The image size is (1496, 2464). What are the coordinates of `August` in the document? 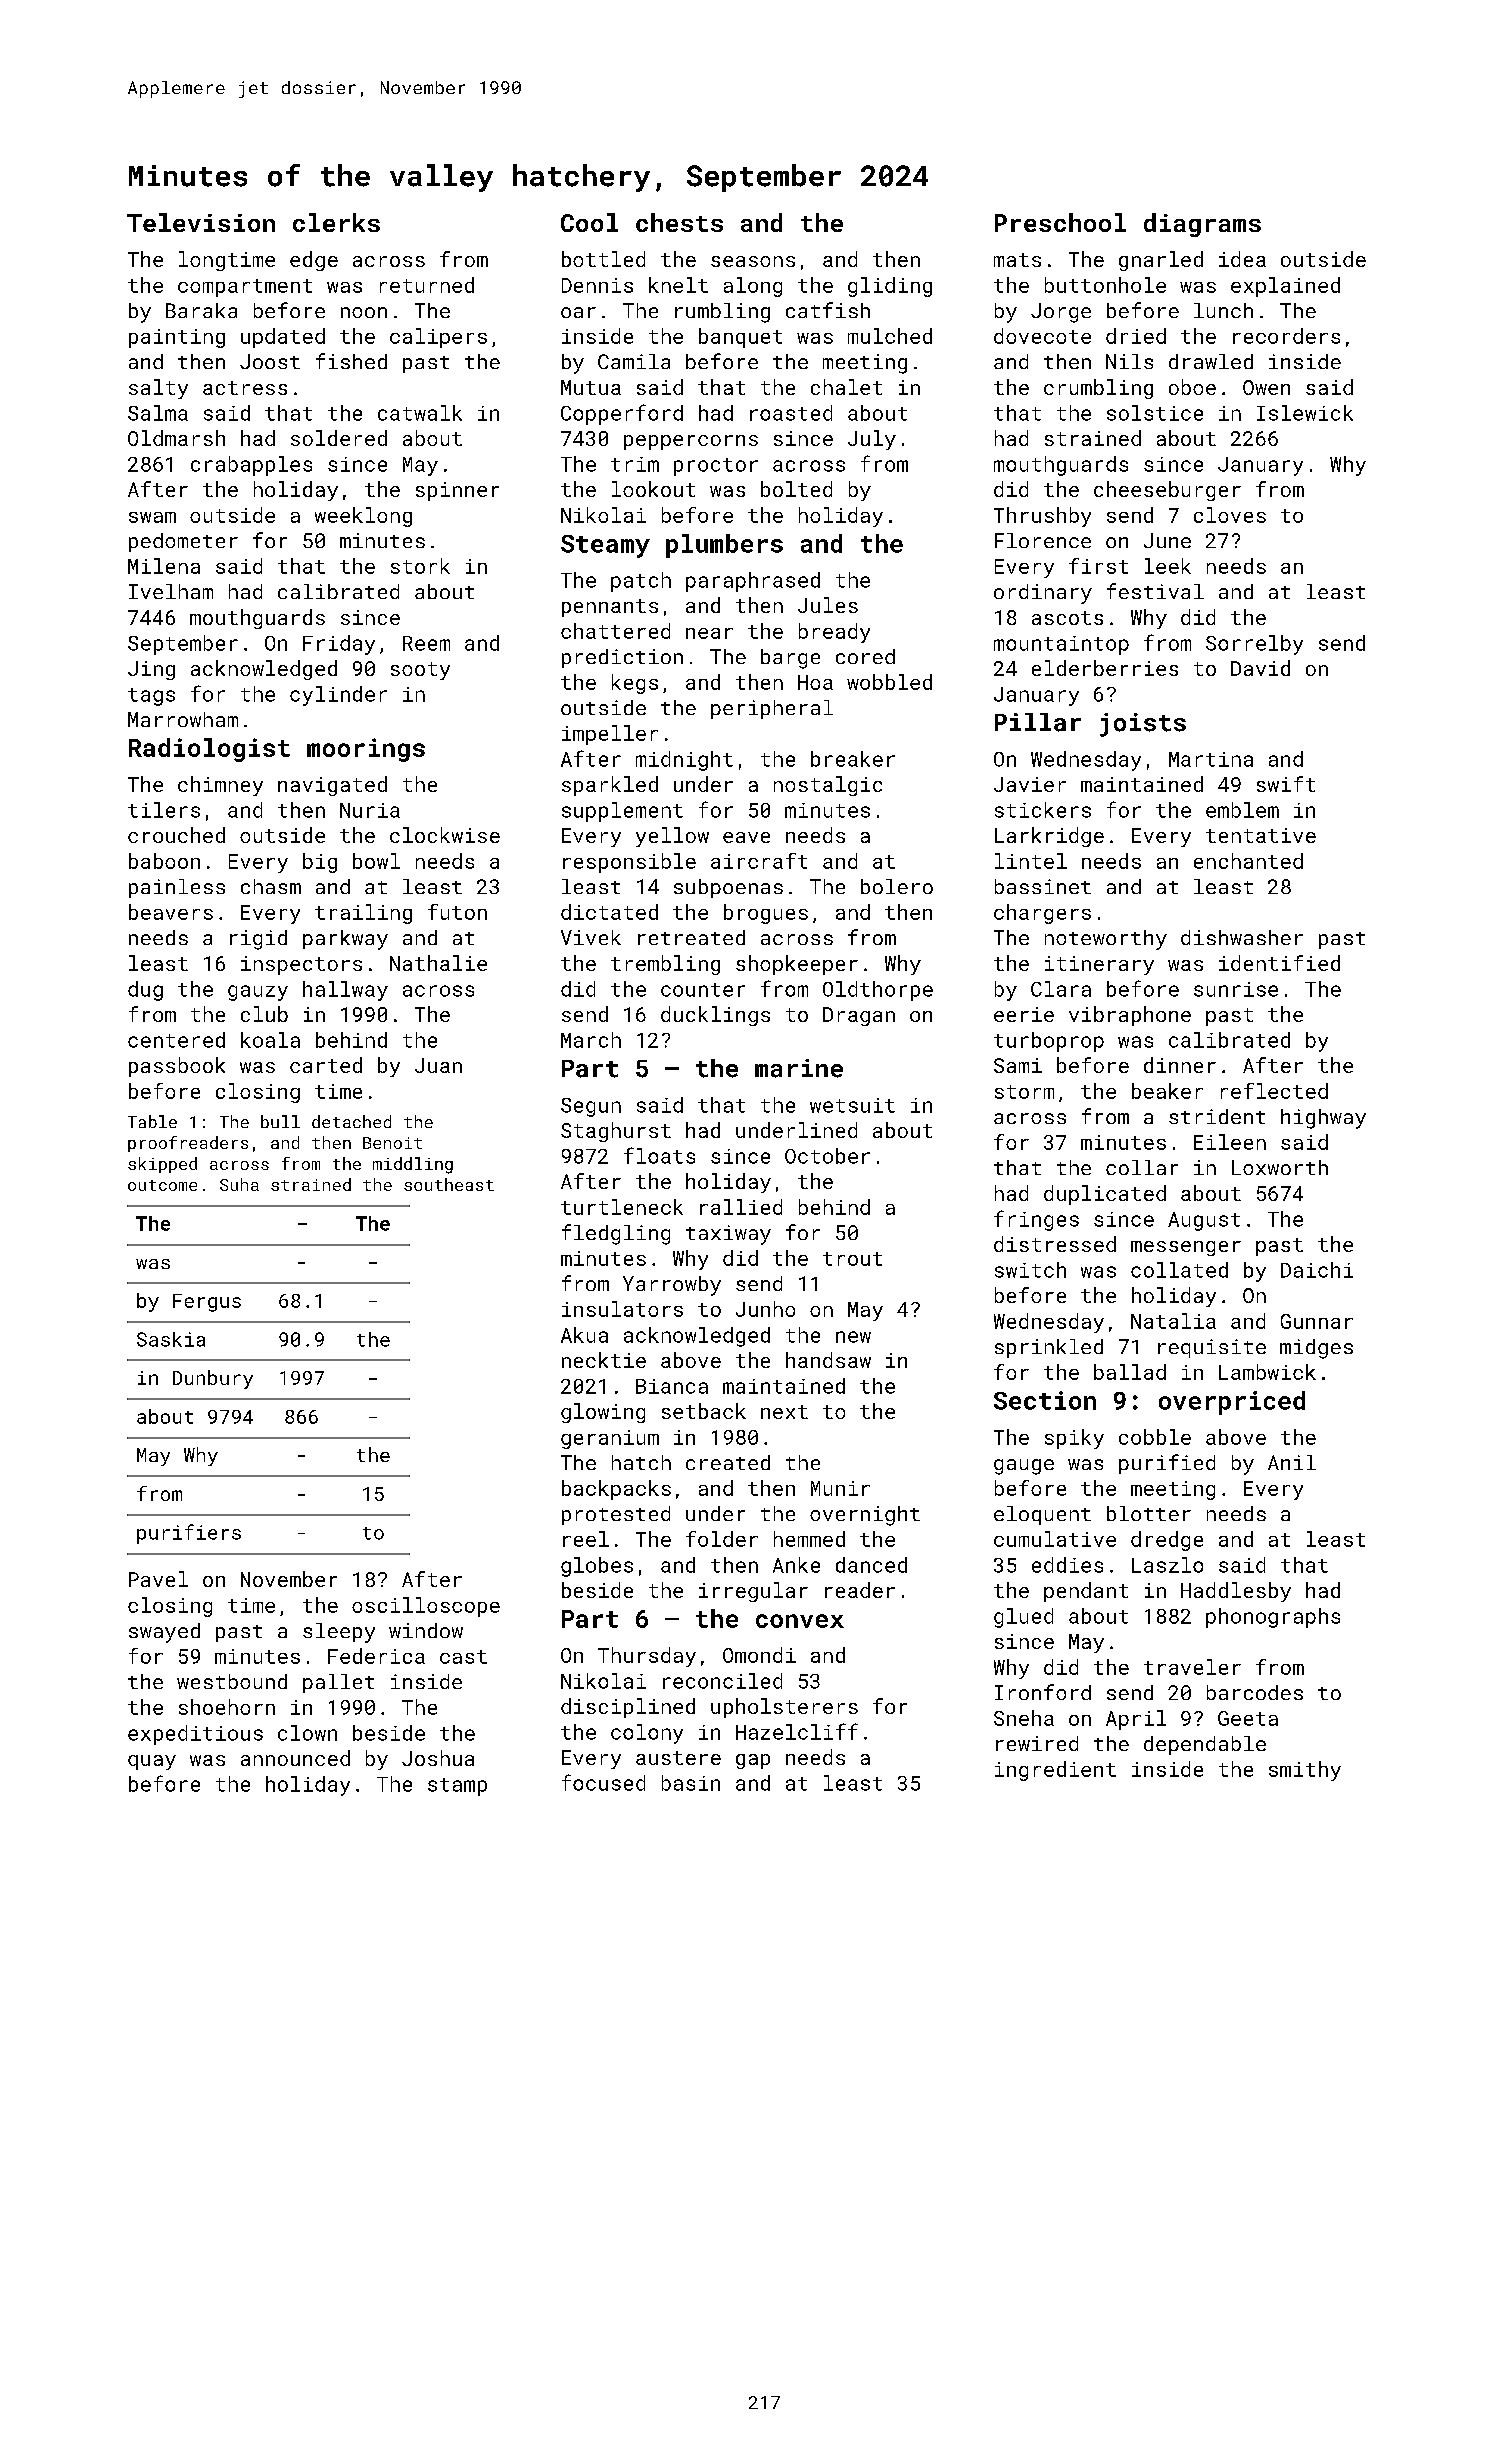 It's located at (1204, 1221).
